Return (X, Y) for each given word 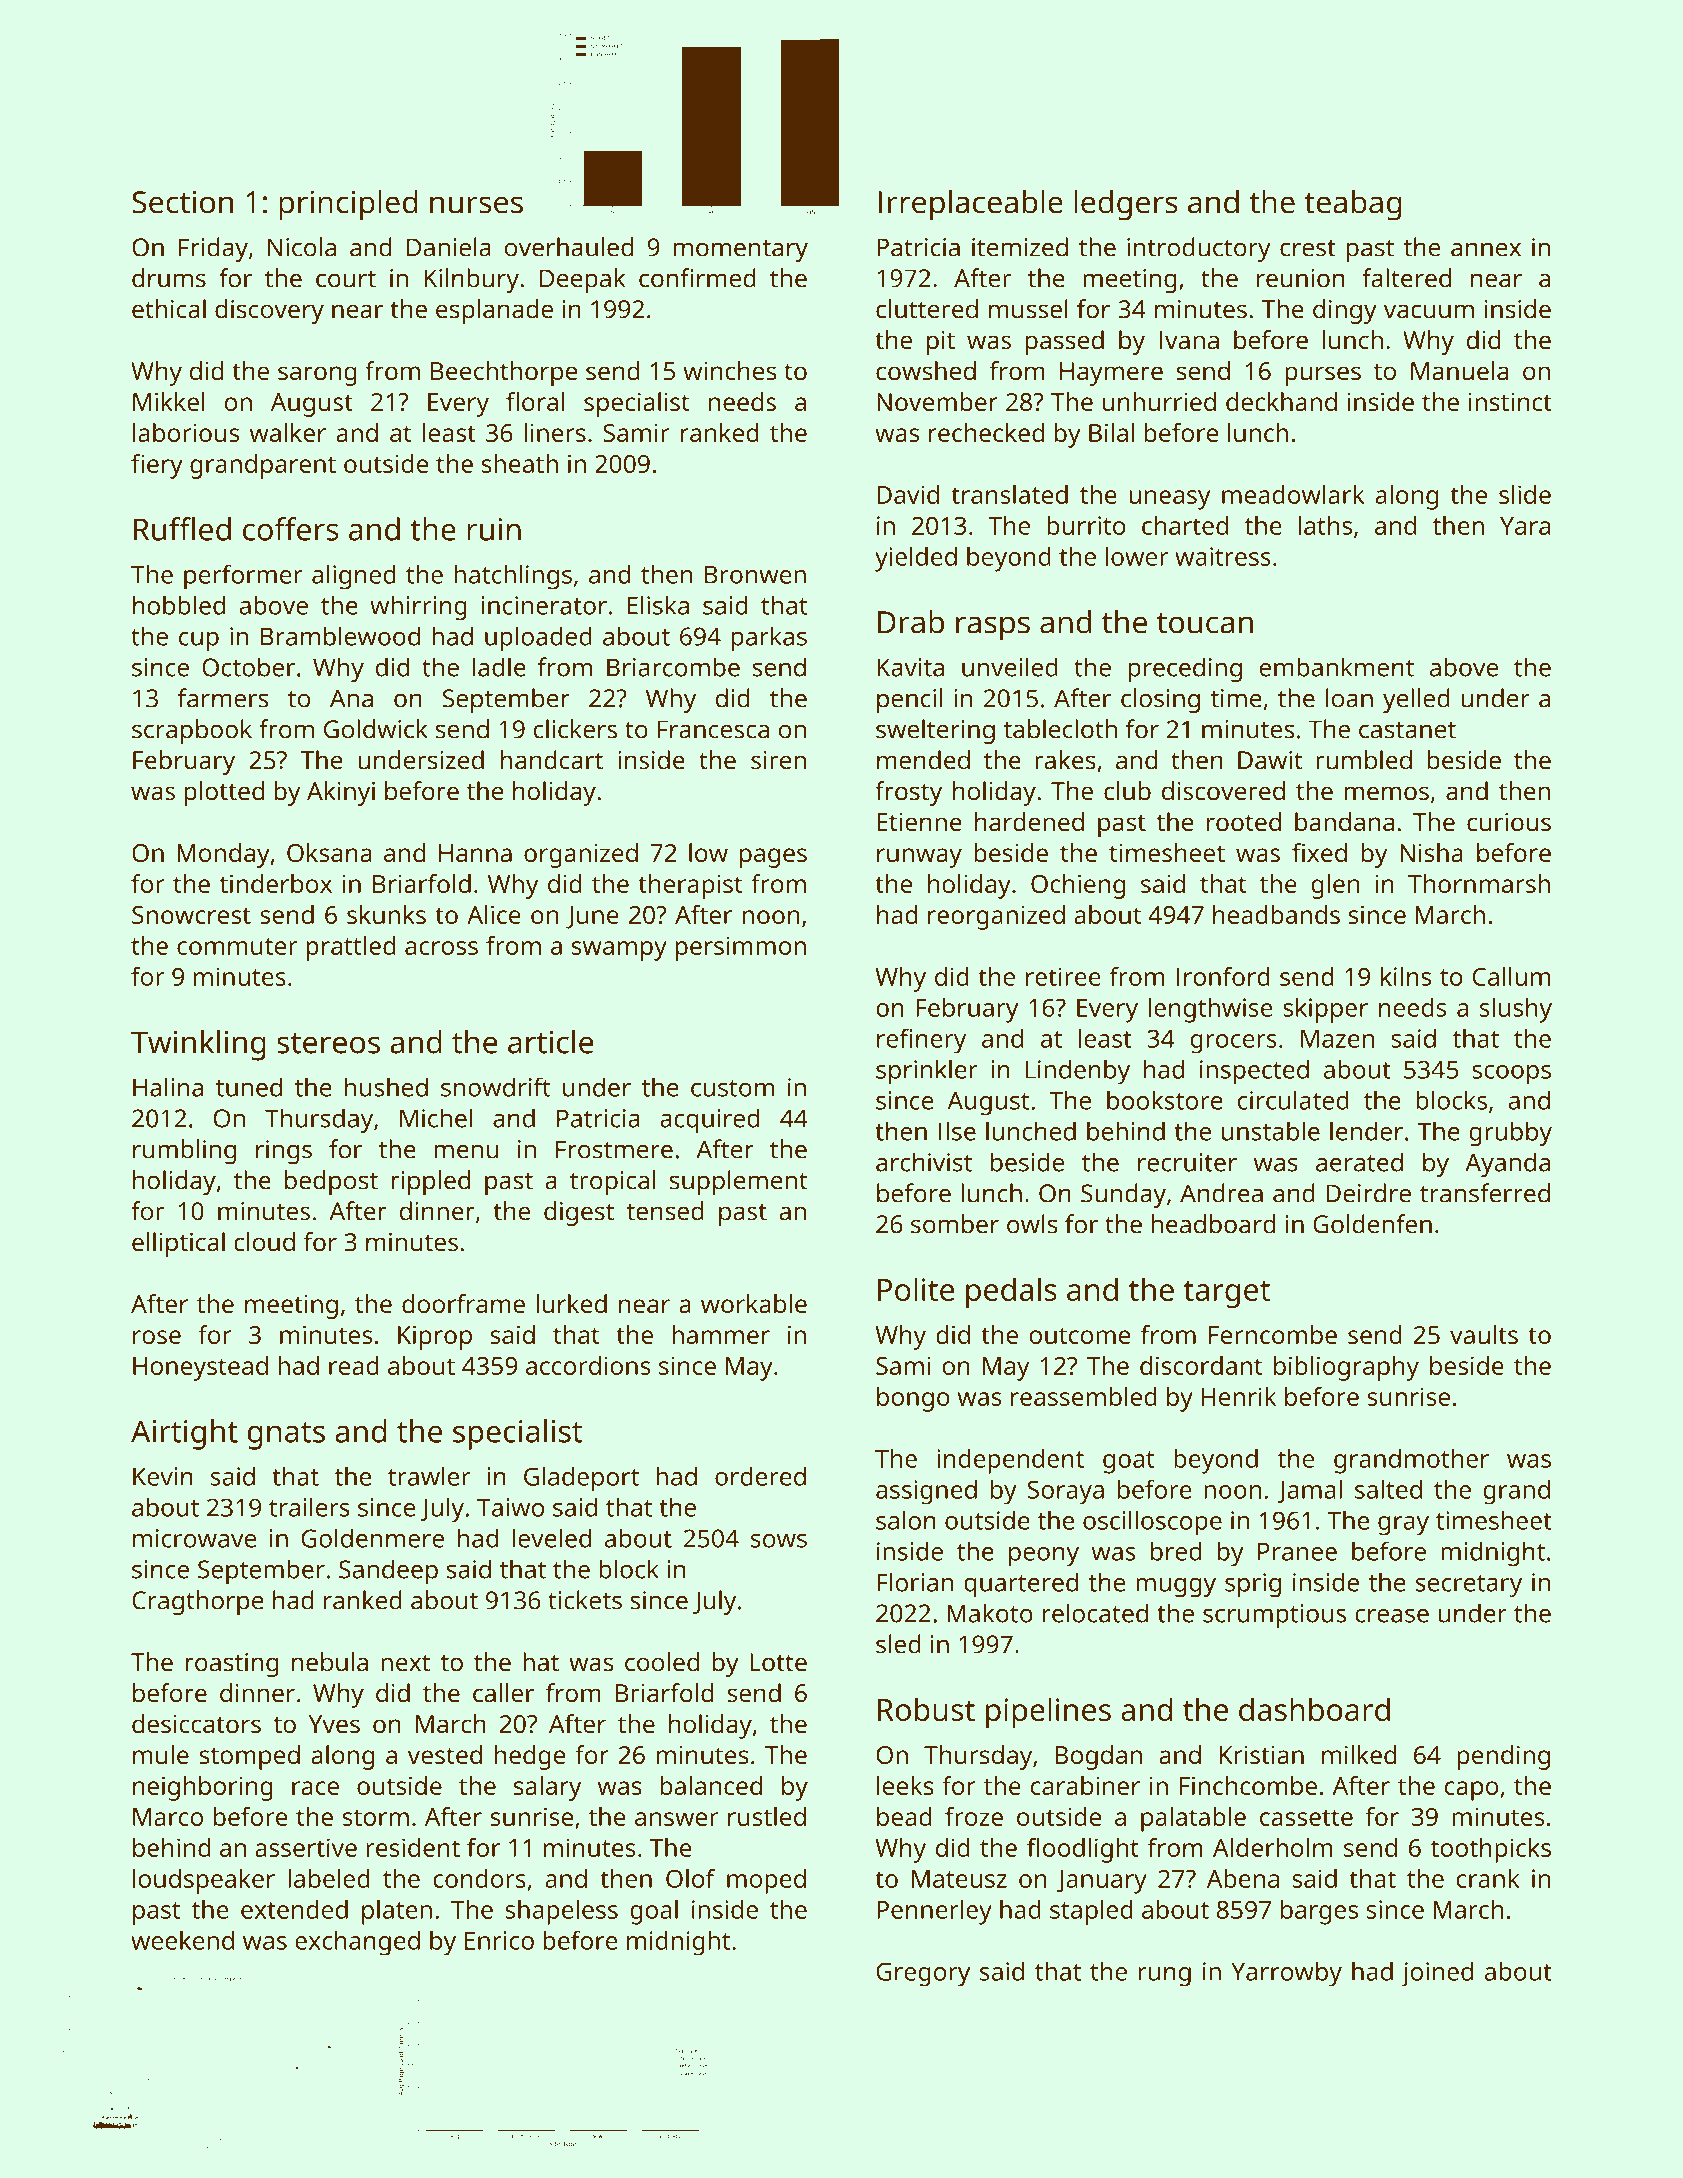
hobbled (179, 605)
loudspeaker (204, 1881)
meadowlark (1293, 494)
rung (1164, 1977)
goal (654, 1912)
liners (555, 432)
